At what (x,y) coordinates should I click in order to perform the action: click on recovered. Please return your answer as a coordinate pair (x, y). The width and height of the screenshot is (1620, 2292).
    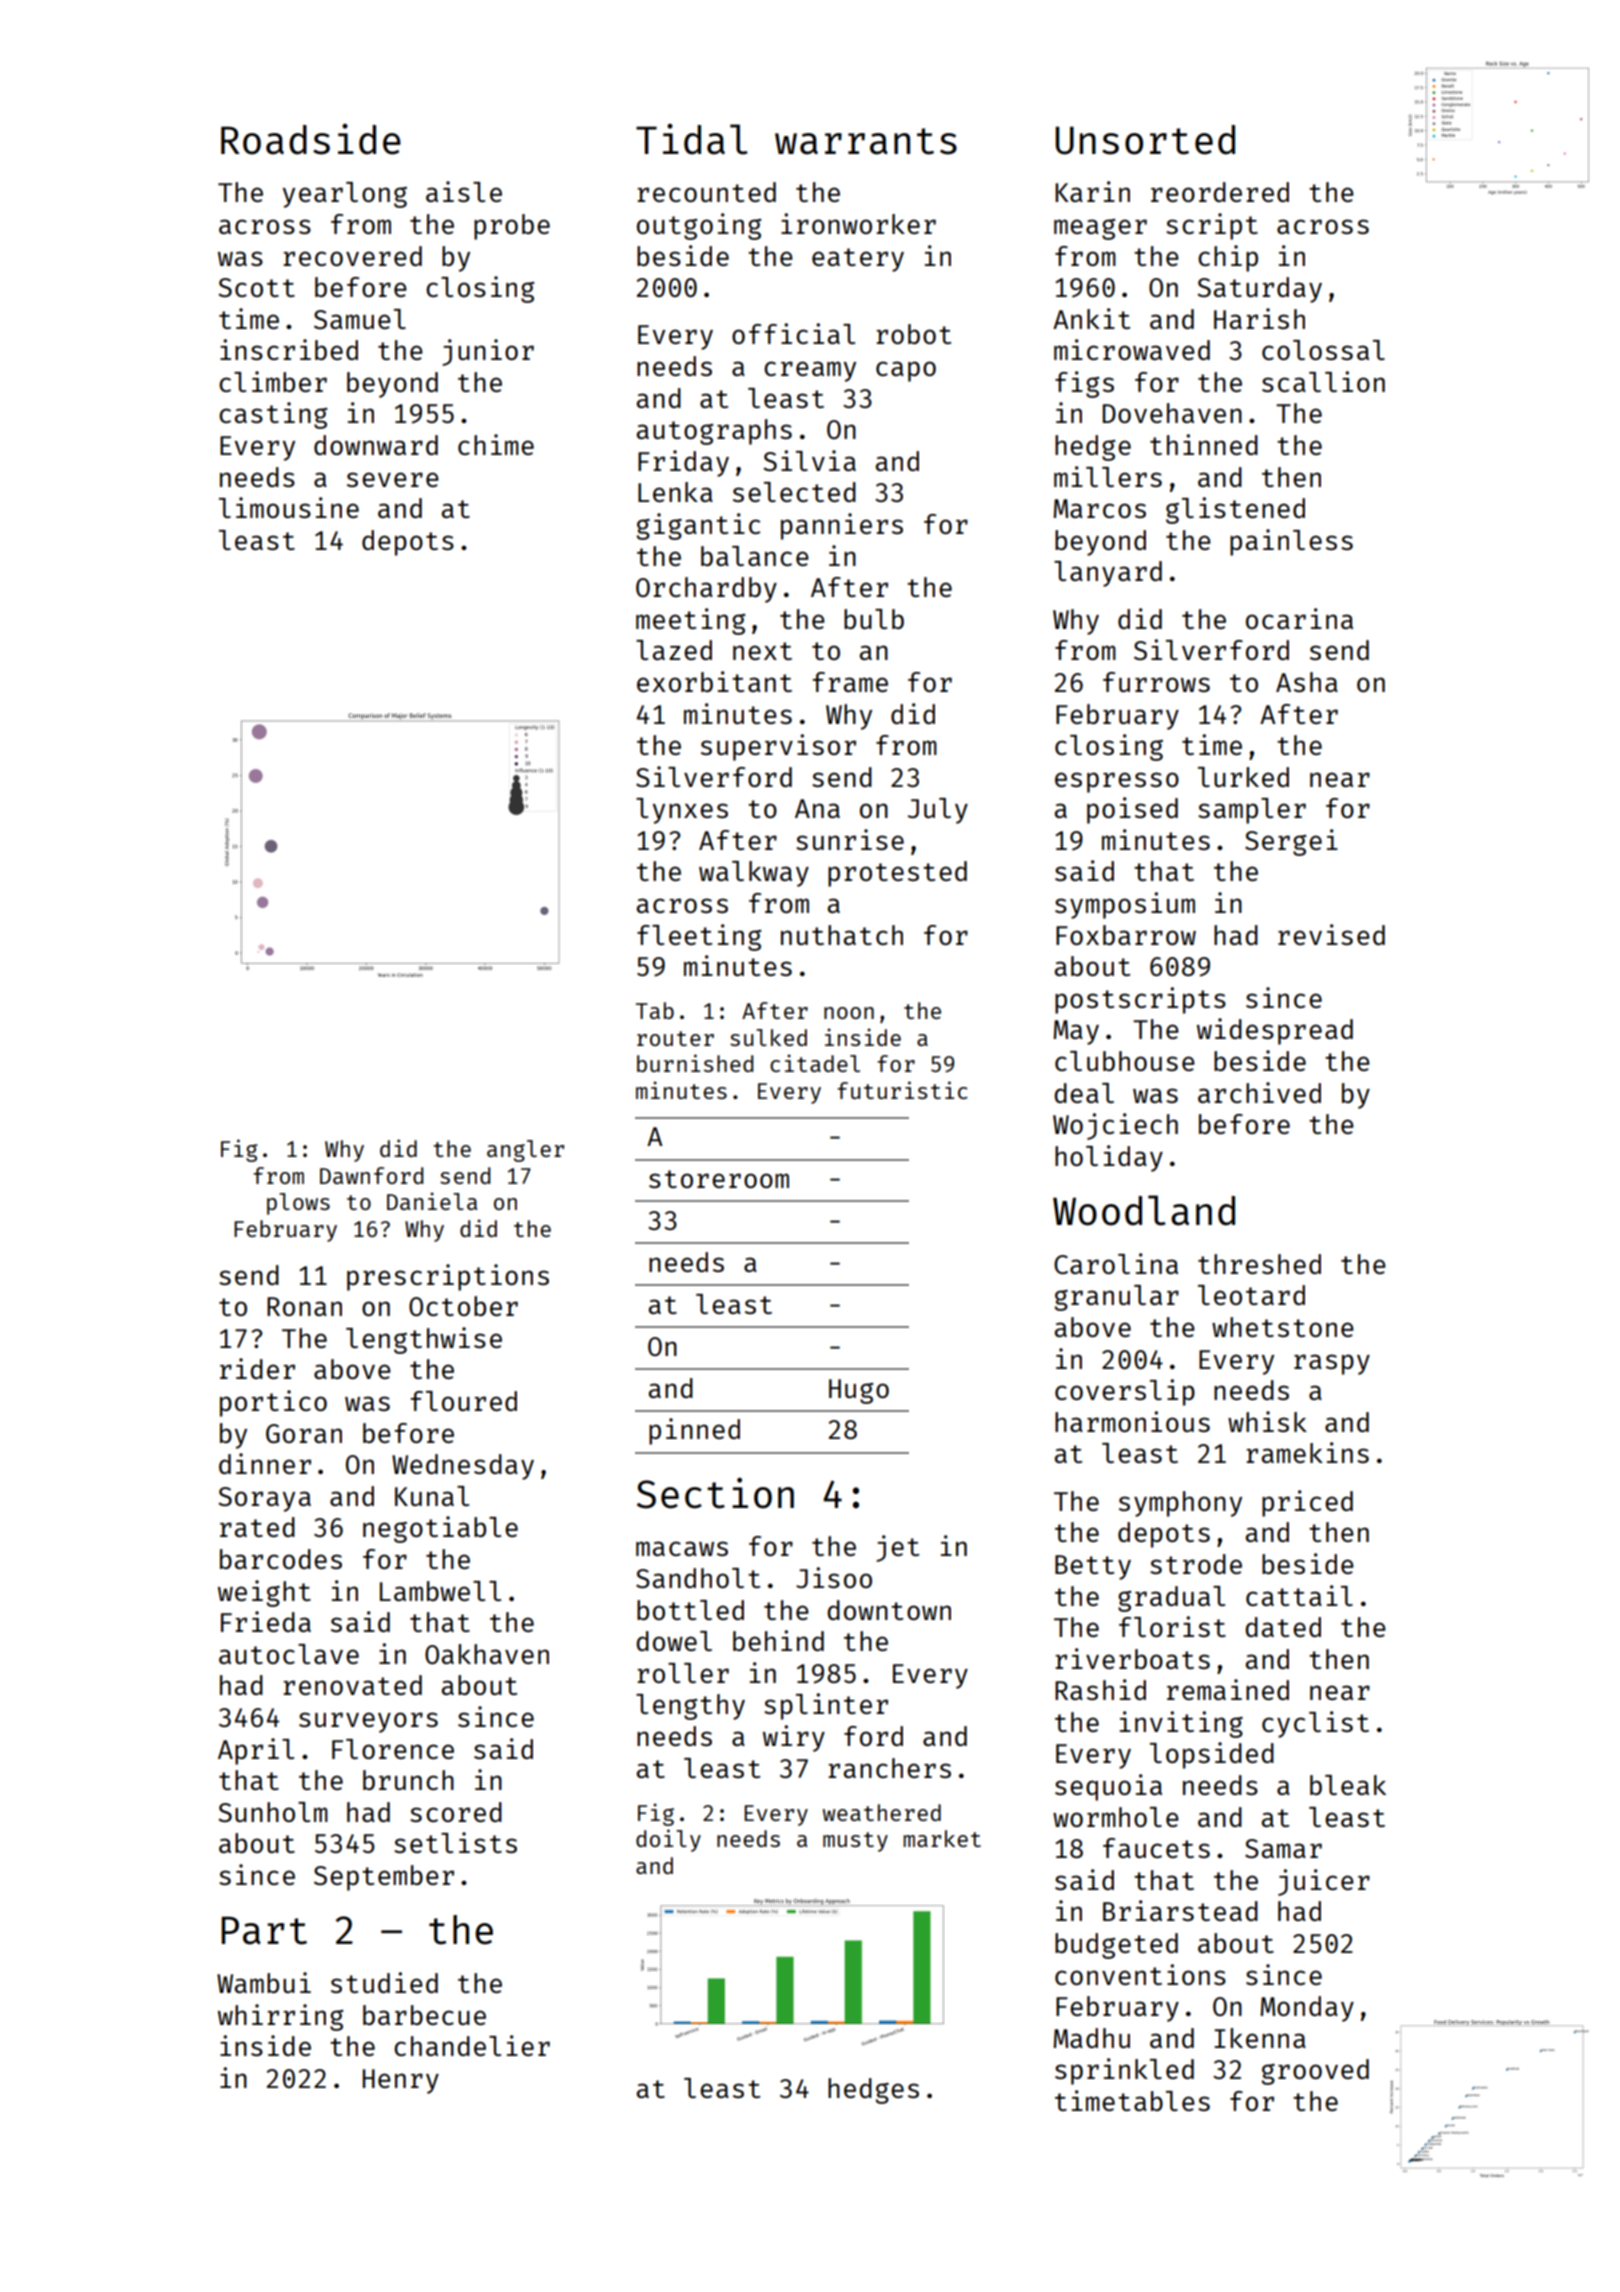
    Looking at the image, I should click on (352, 256).
